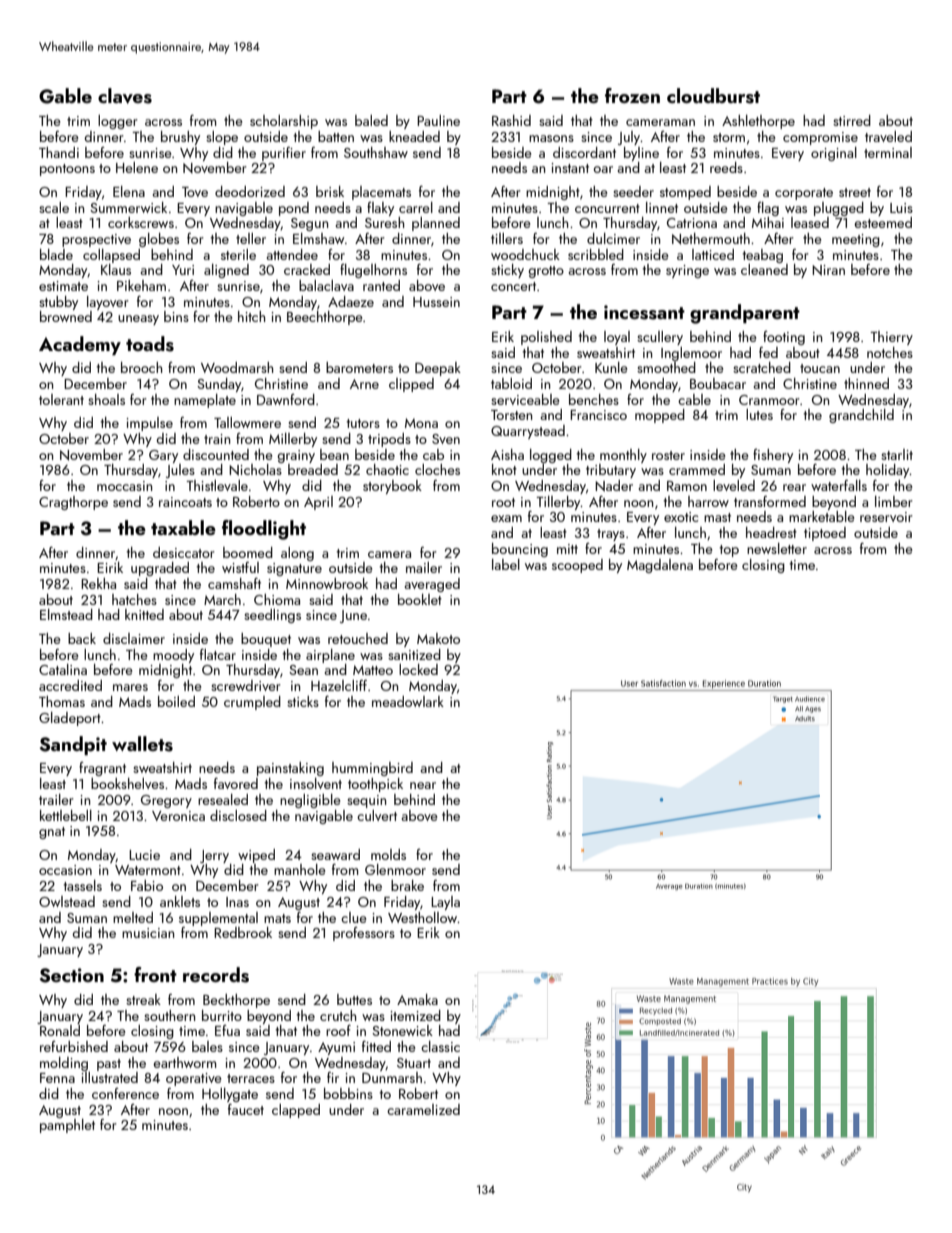 This screenshot has width=952, height=1233. Describe the element at coordinates (59, 152) in the screenshot. I see `Thandi` at that location.
